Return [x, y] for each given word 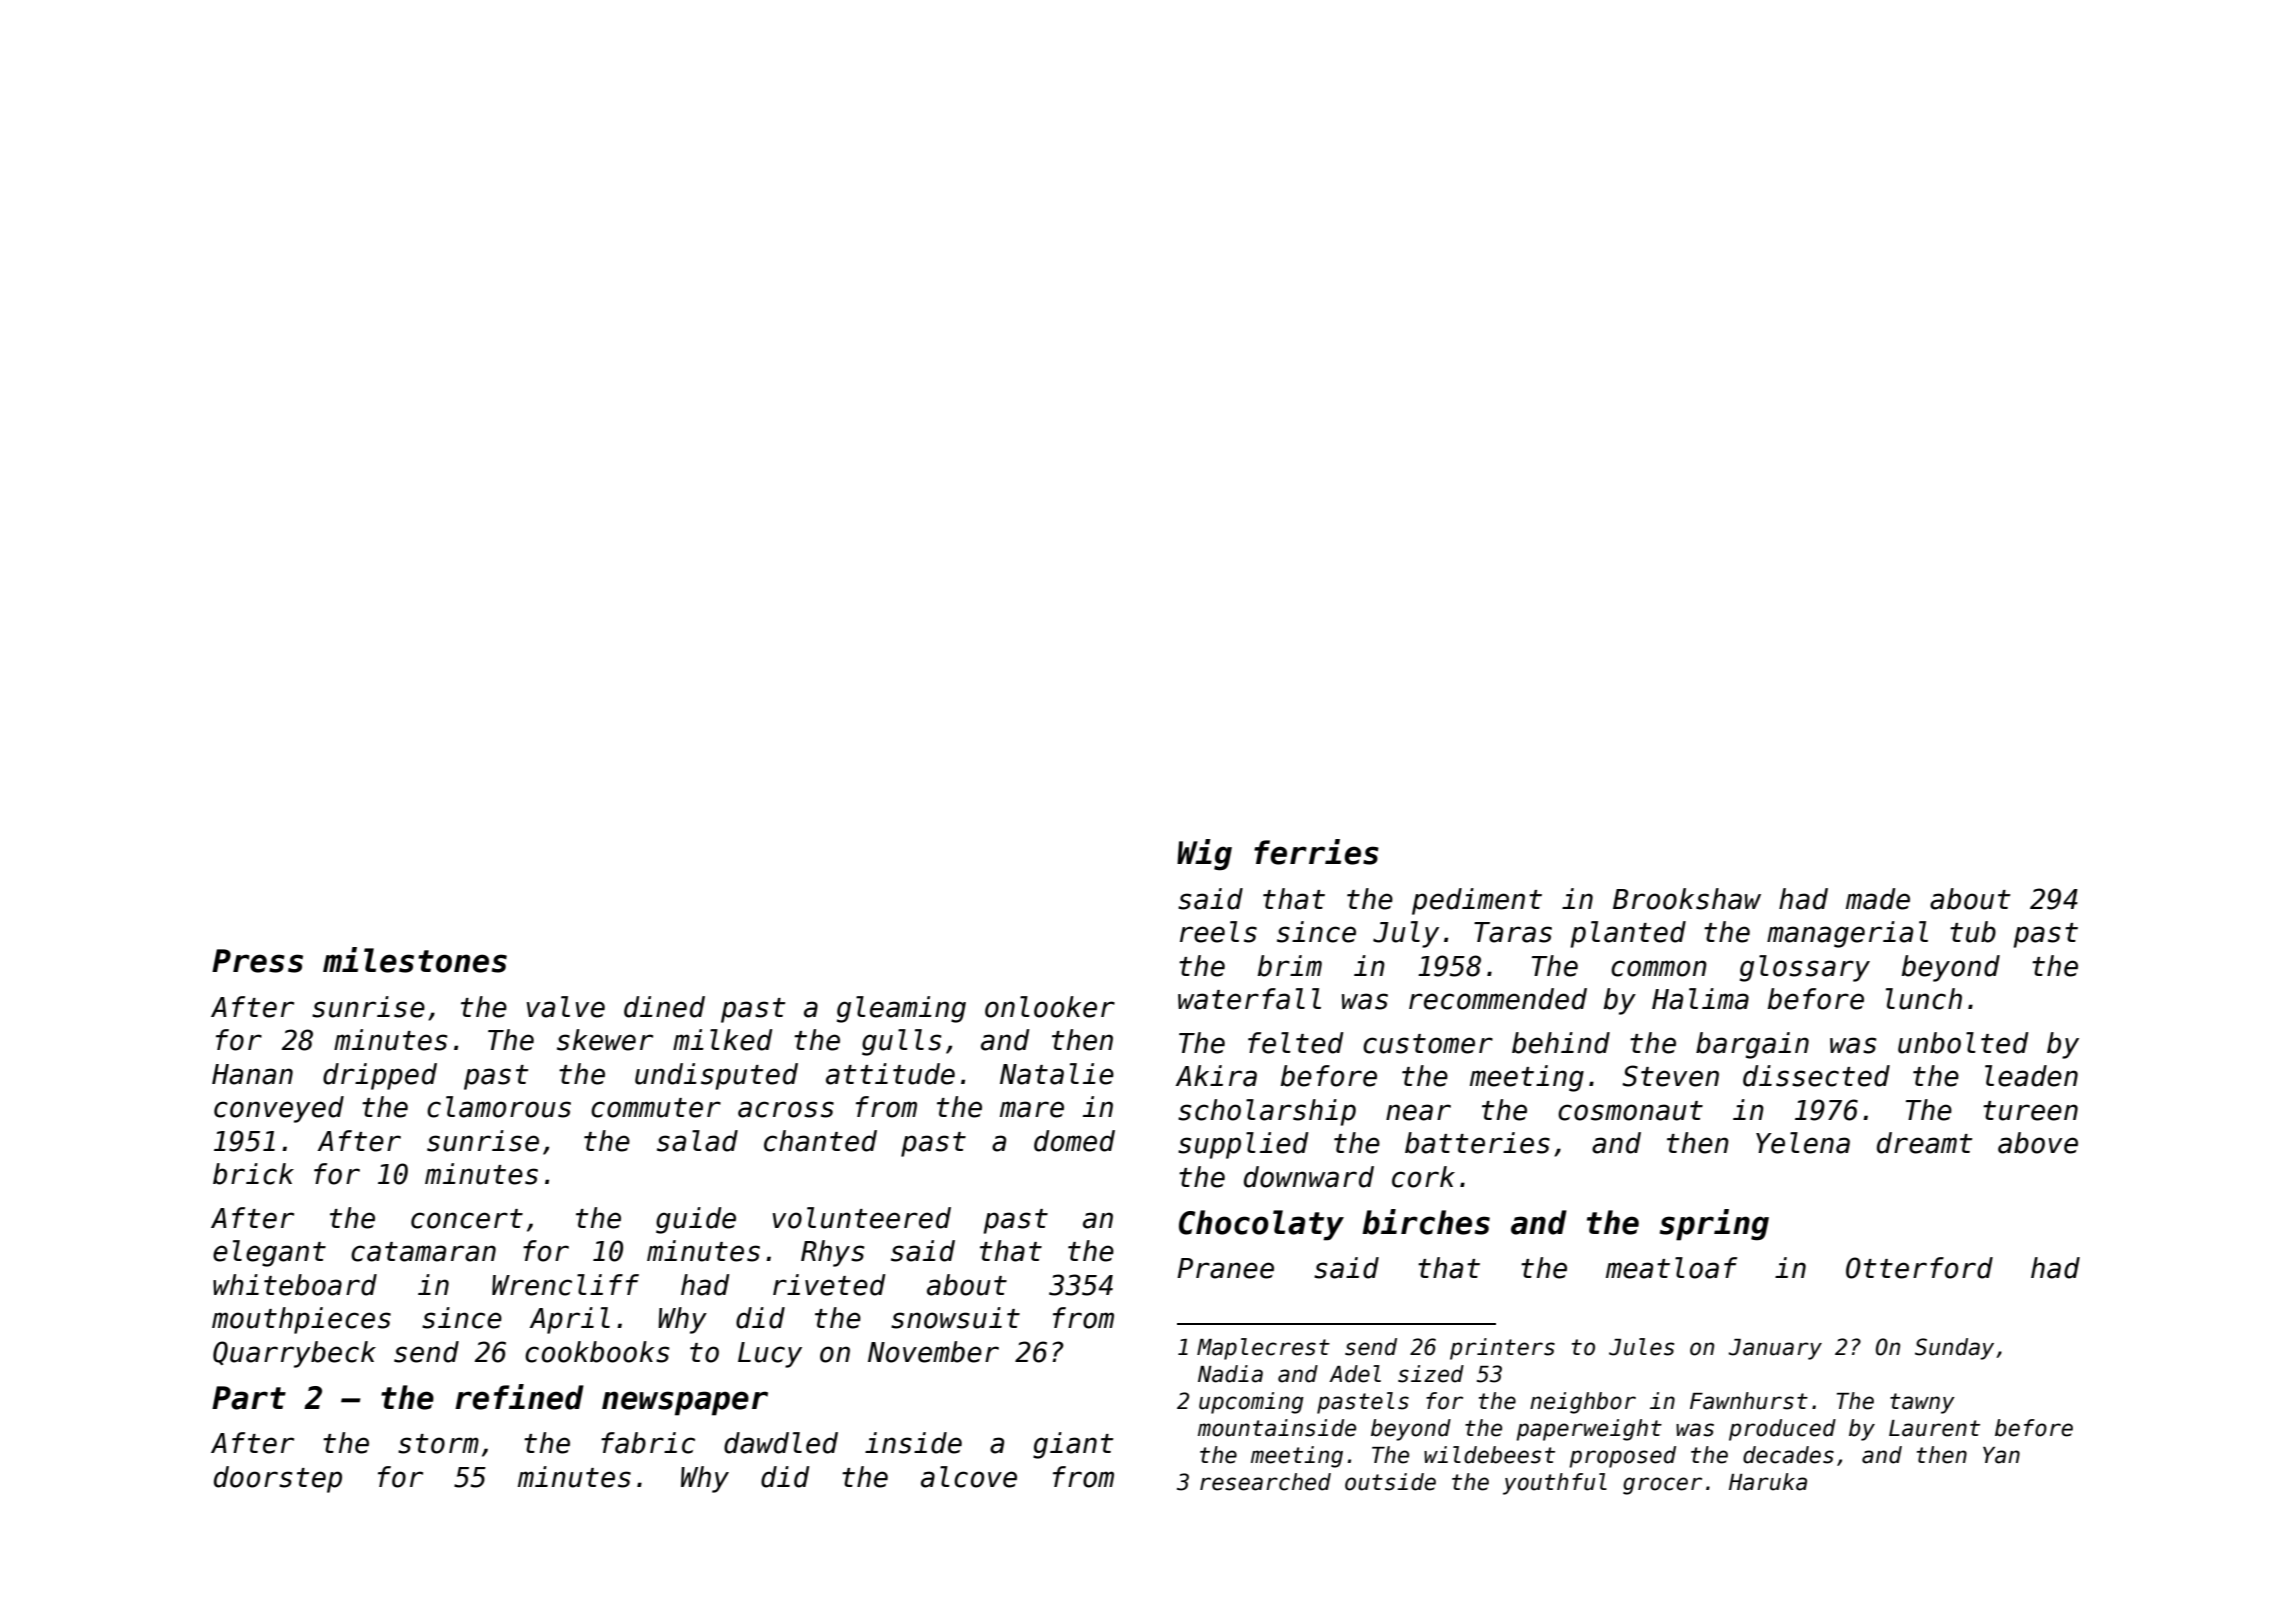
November [933, 1352]
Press [257, 961]
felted [1296, 1043]
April [569, 1320]
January [1775, 1349]
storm [438, 1444]
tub [1973, 932]
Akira [1216, 1076]
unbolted [1963, 1043]
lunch [1924, 999]
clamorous [499, 1107]
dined [664, 1007]
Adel [1355, 1374]
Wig [1204, 855]
